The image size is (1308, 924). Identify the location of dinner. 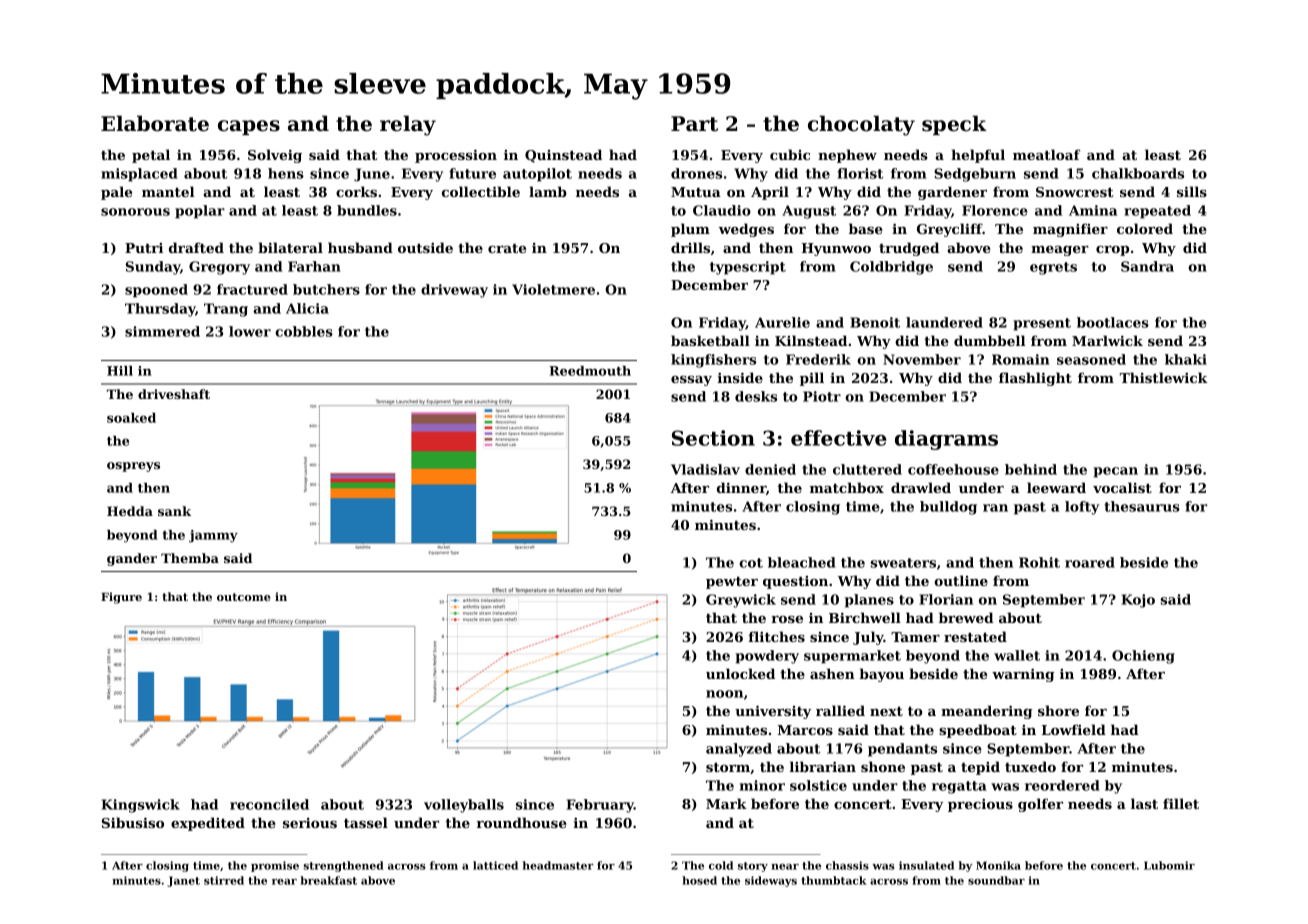
(741, 487).
